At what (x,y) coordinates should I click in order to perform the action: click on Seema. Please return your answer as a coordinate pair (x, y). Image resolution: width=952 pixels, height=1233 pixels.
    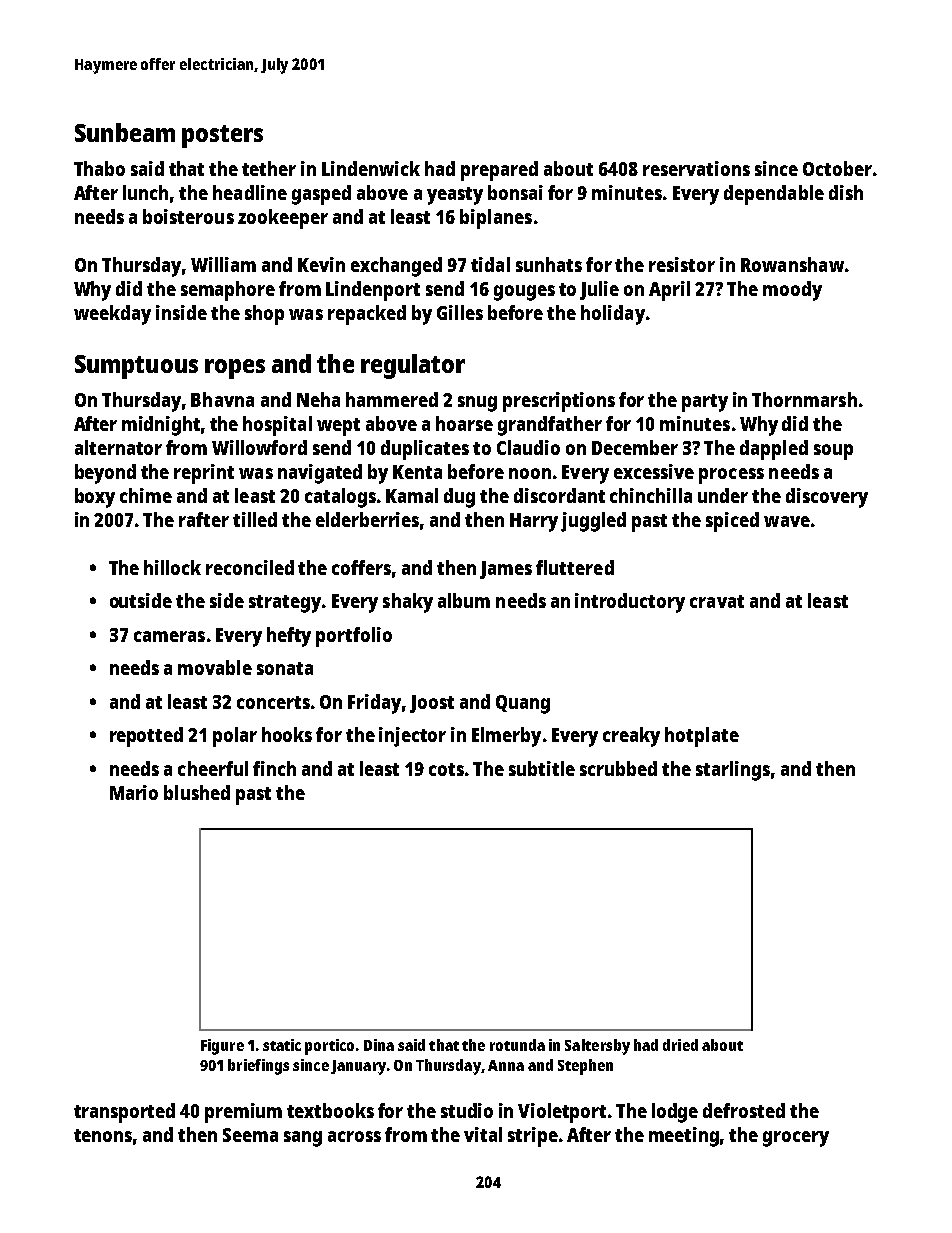
    Looking at the image, I should click on (250, 1135).
